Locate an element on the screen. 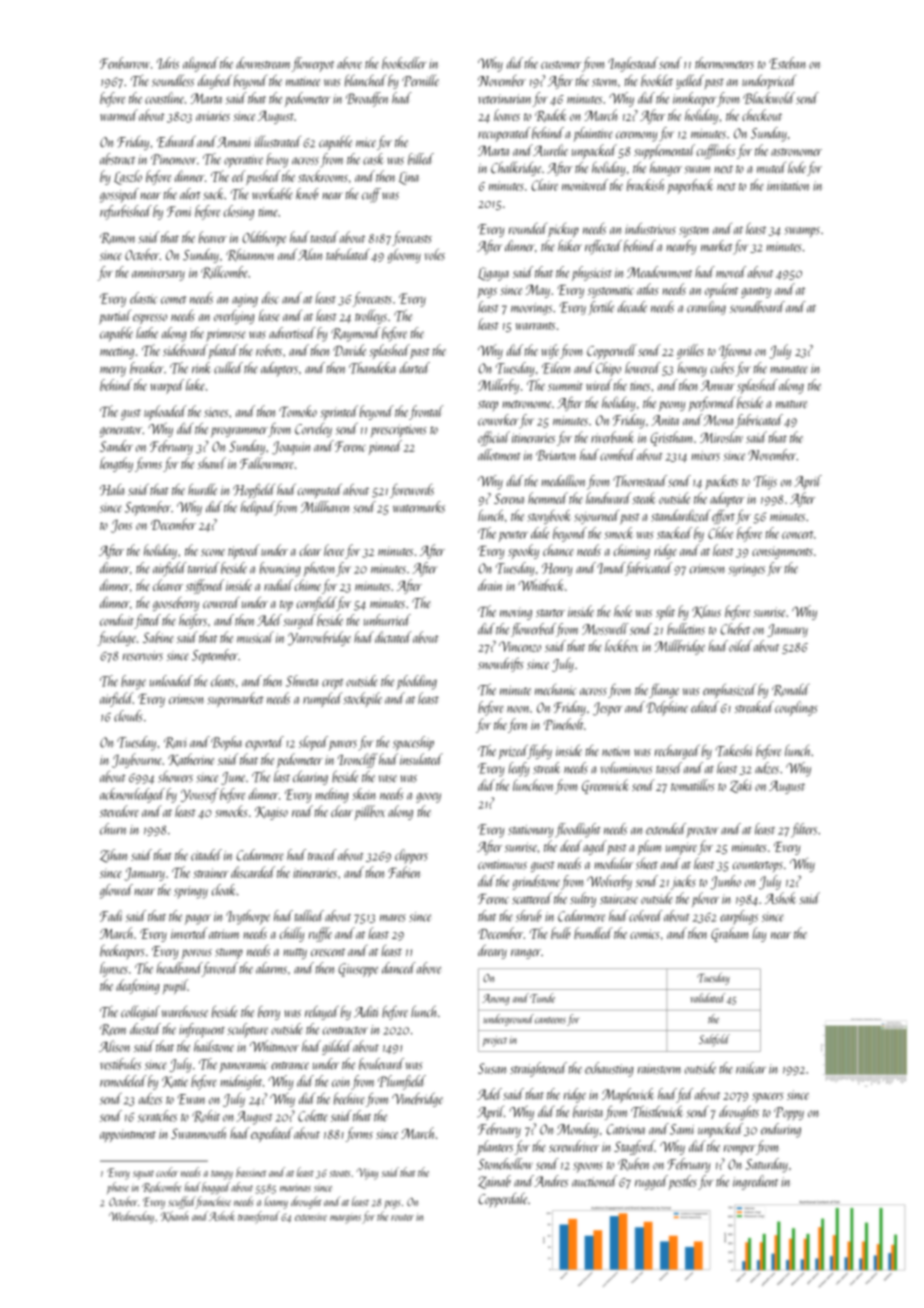 This screenshot has height=1308, width=924. mature is located at coordinates (791, 404).
